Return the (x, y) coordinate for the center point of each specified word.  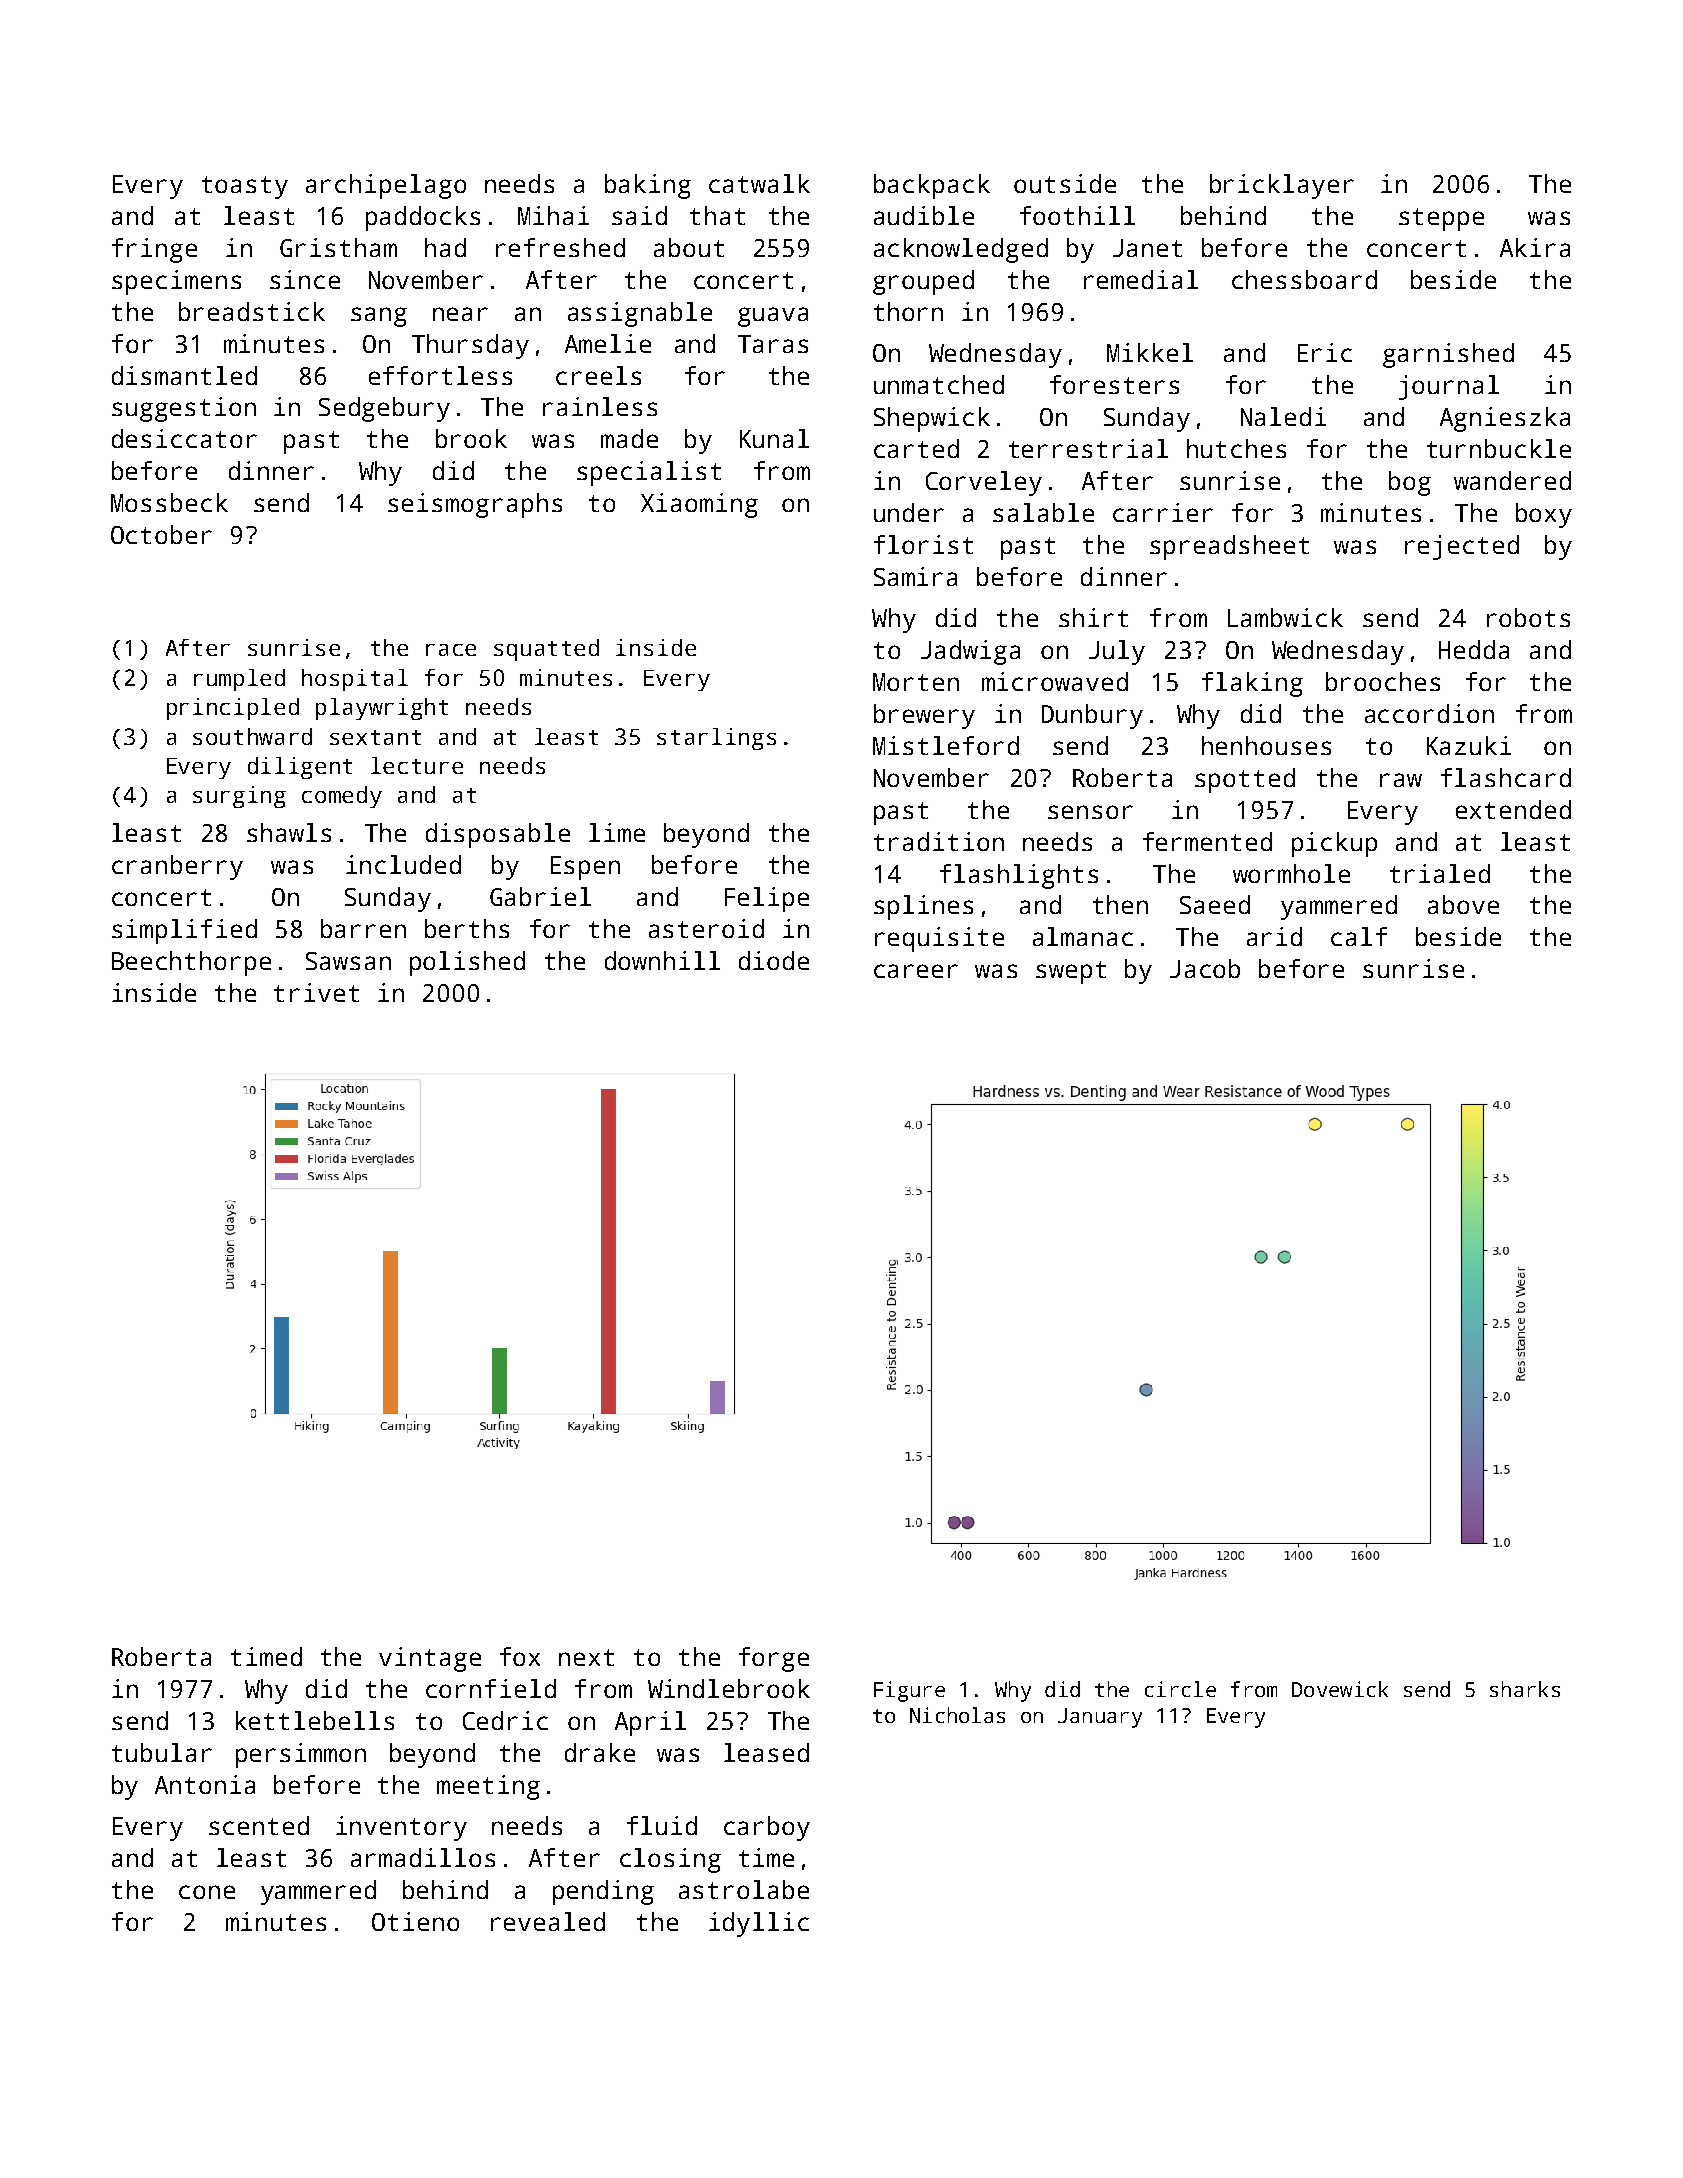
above (1463, 904)
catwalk (759, 183)
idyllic (759, 1924)
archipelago (386, 186)
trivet (316, 992)
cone (207, 1892)
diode (774, 960)
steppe (1441, 219)
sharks (1525, 1689)
